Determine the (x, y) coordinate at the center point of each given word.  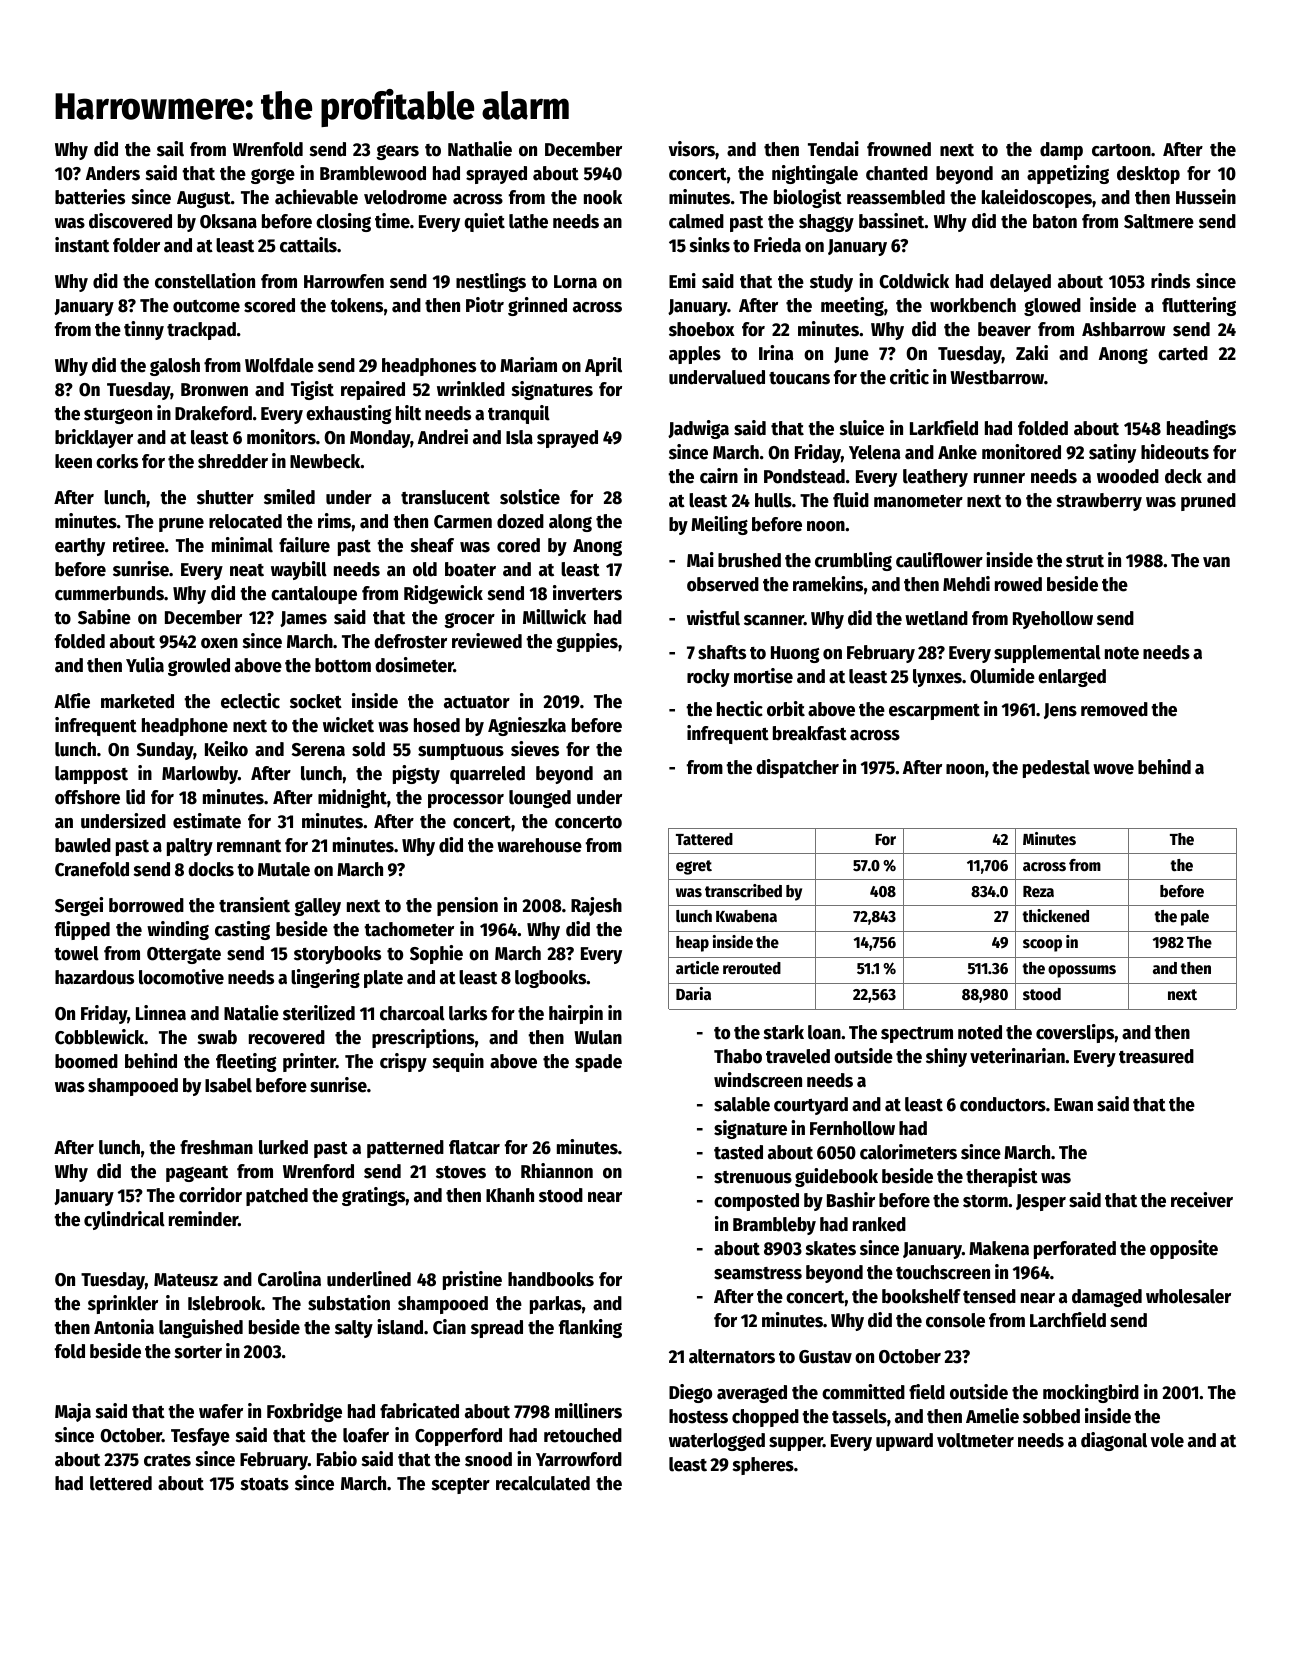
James (303, 619)
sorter (198, 1352)
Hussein (1206, 197)
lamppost (91, 775)
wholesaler (1188, 1296)
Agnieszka (527, 726)
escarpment (934, 712)
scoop (1042, 945)
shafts (722, 652)
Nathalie (480, 149)
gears (397, 152)
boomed (86, 1061)
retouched (583, 1435)
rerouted (752, 968)
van (1216, 562)
